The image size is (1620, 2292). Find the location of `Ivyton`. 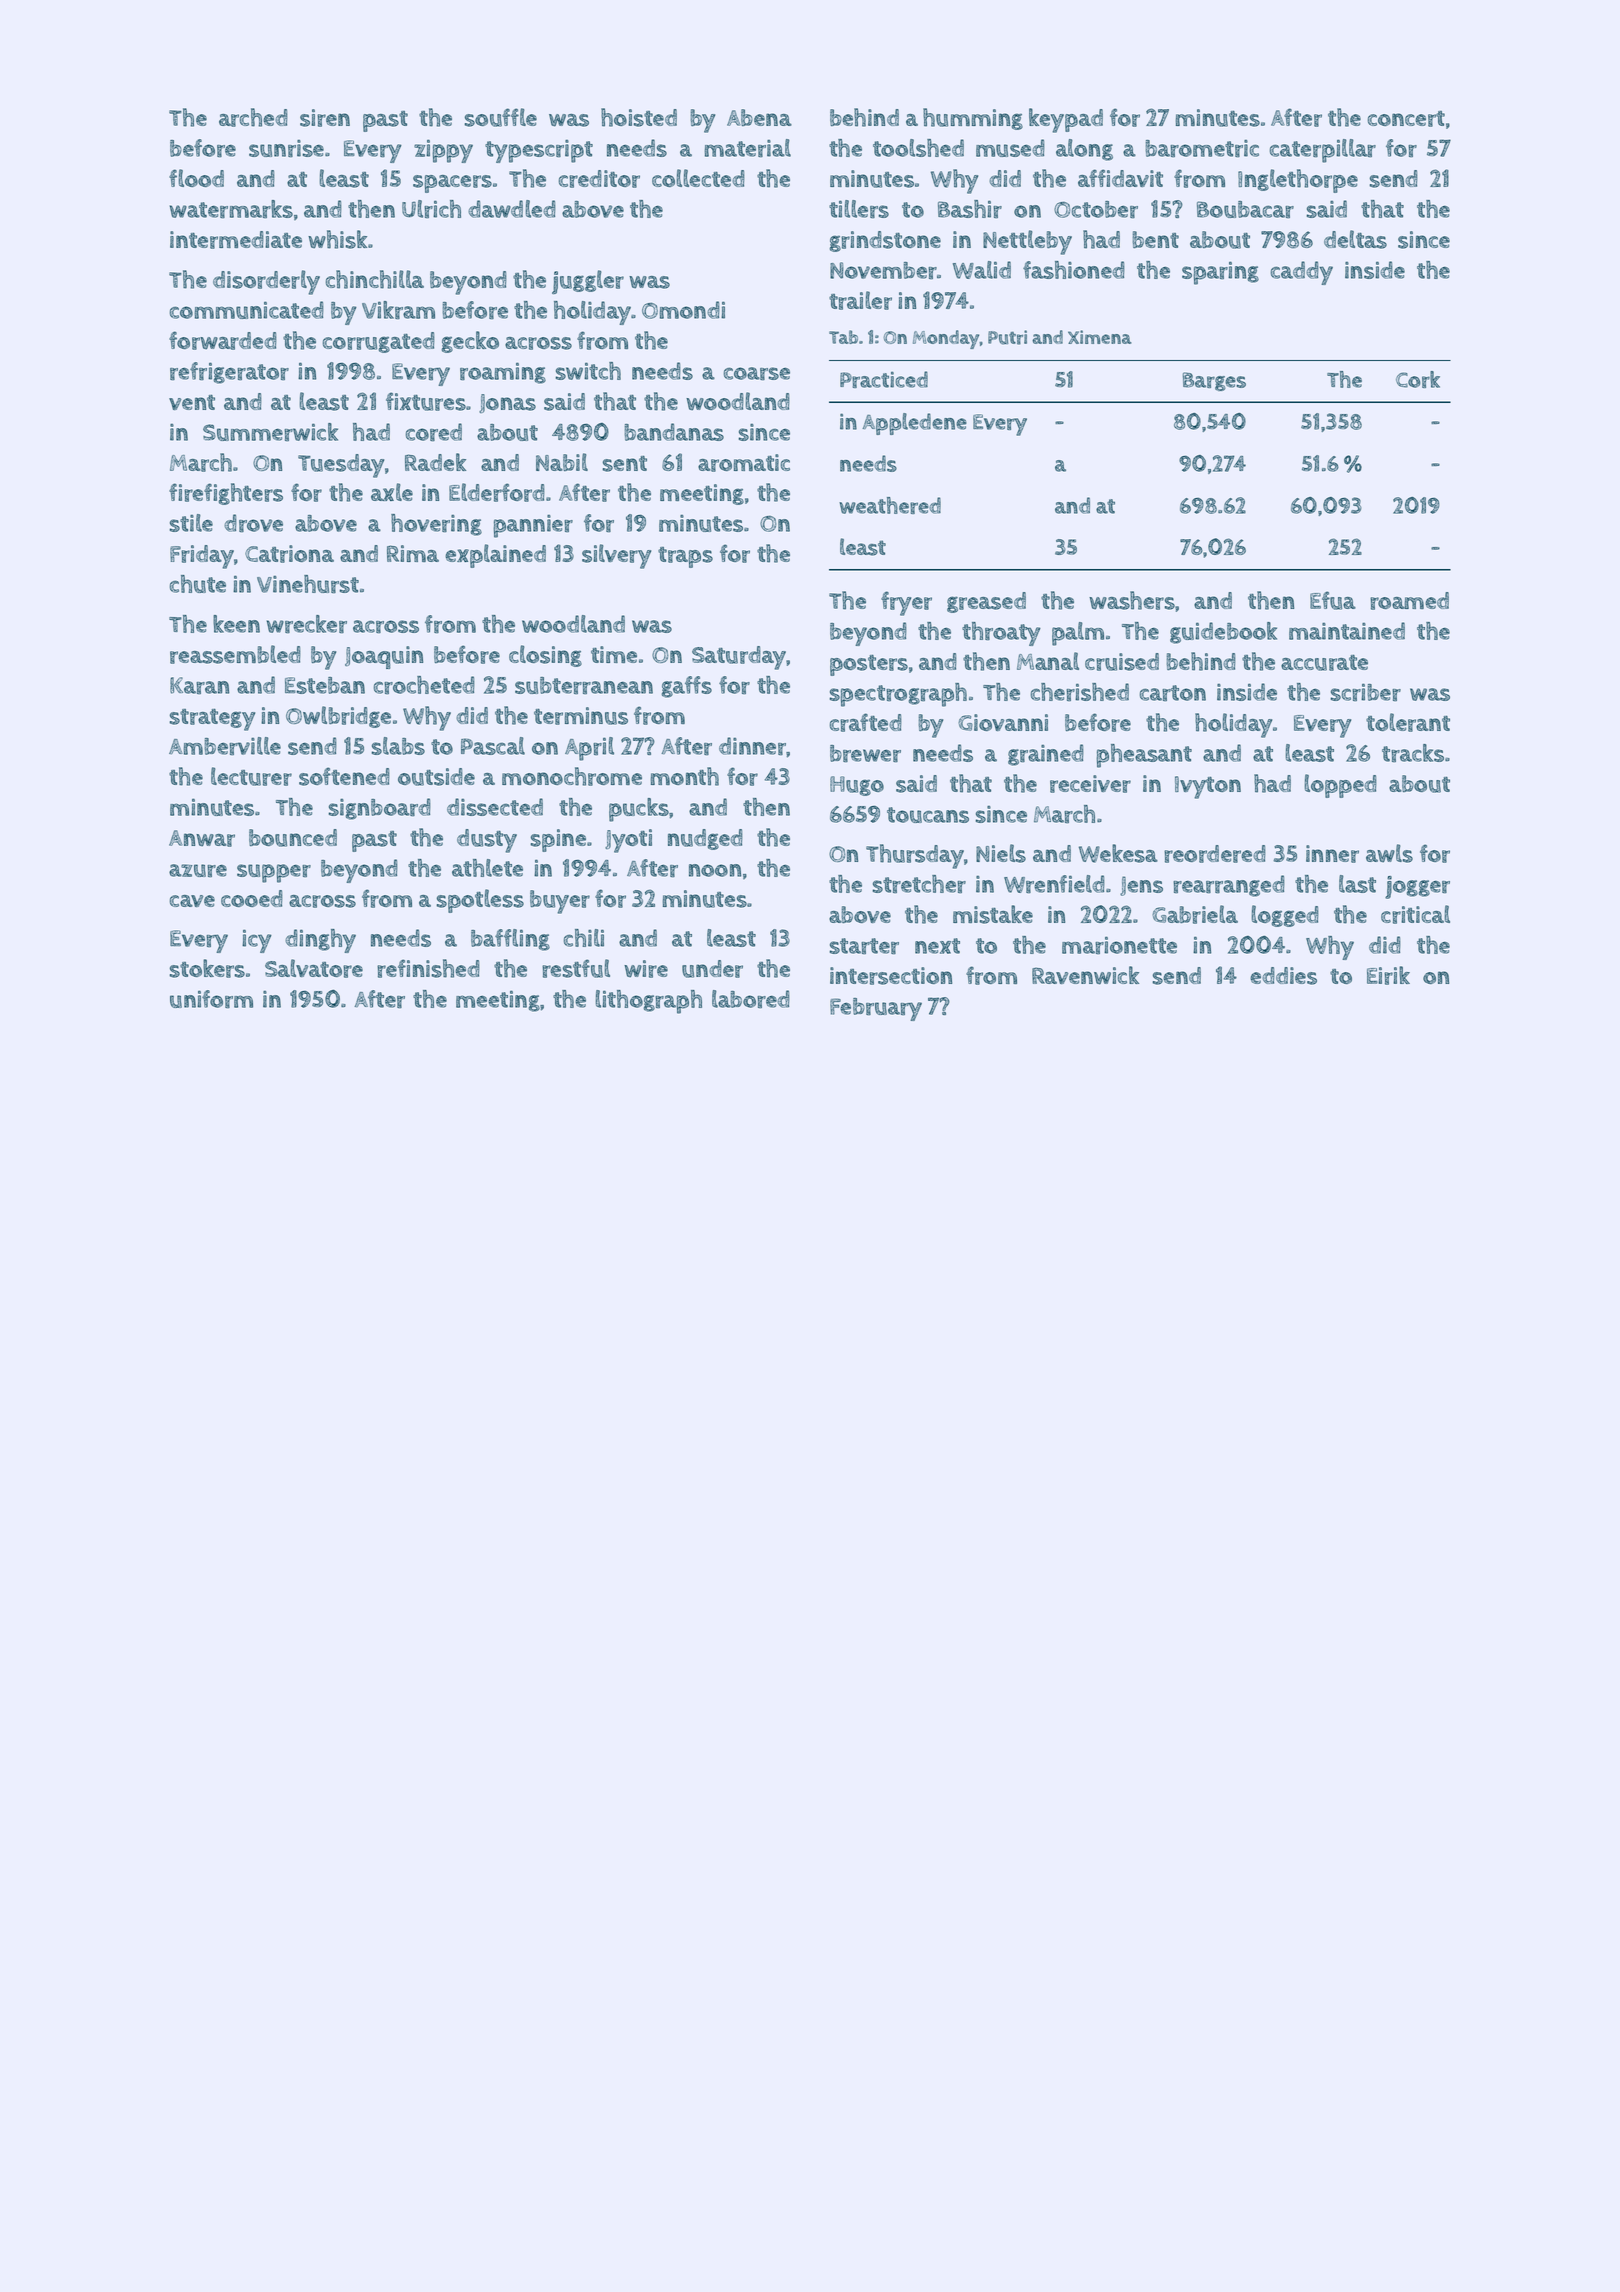

Ivyton is located at coordinates (1208, 787).
